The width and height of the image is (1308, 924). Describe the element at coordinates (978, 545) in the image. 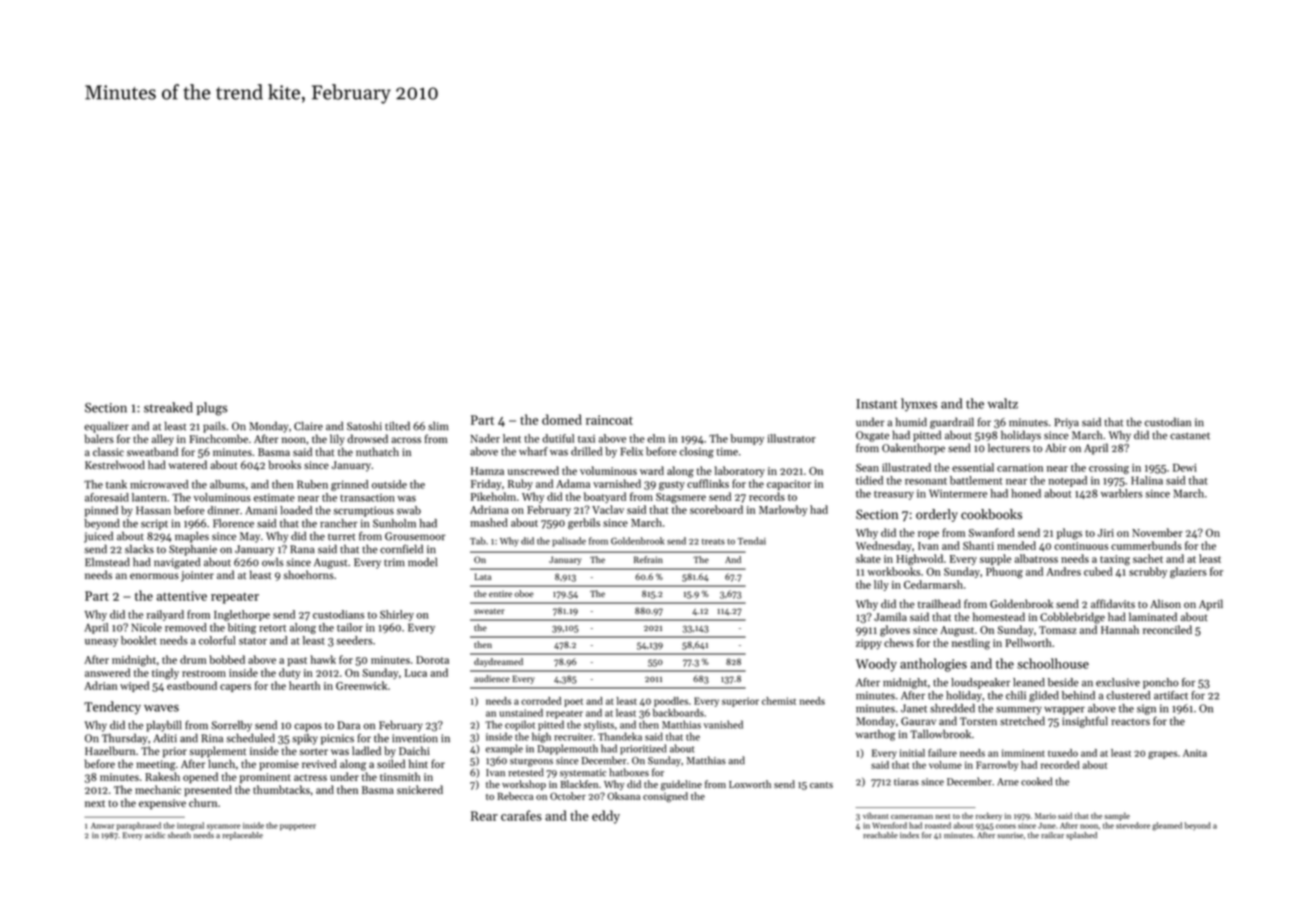

I see `Shanti` at that location.
